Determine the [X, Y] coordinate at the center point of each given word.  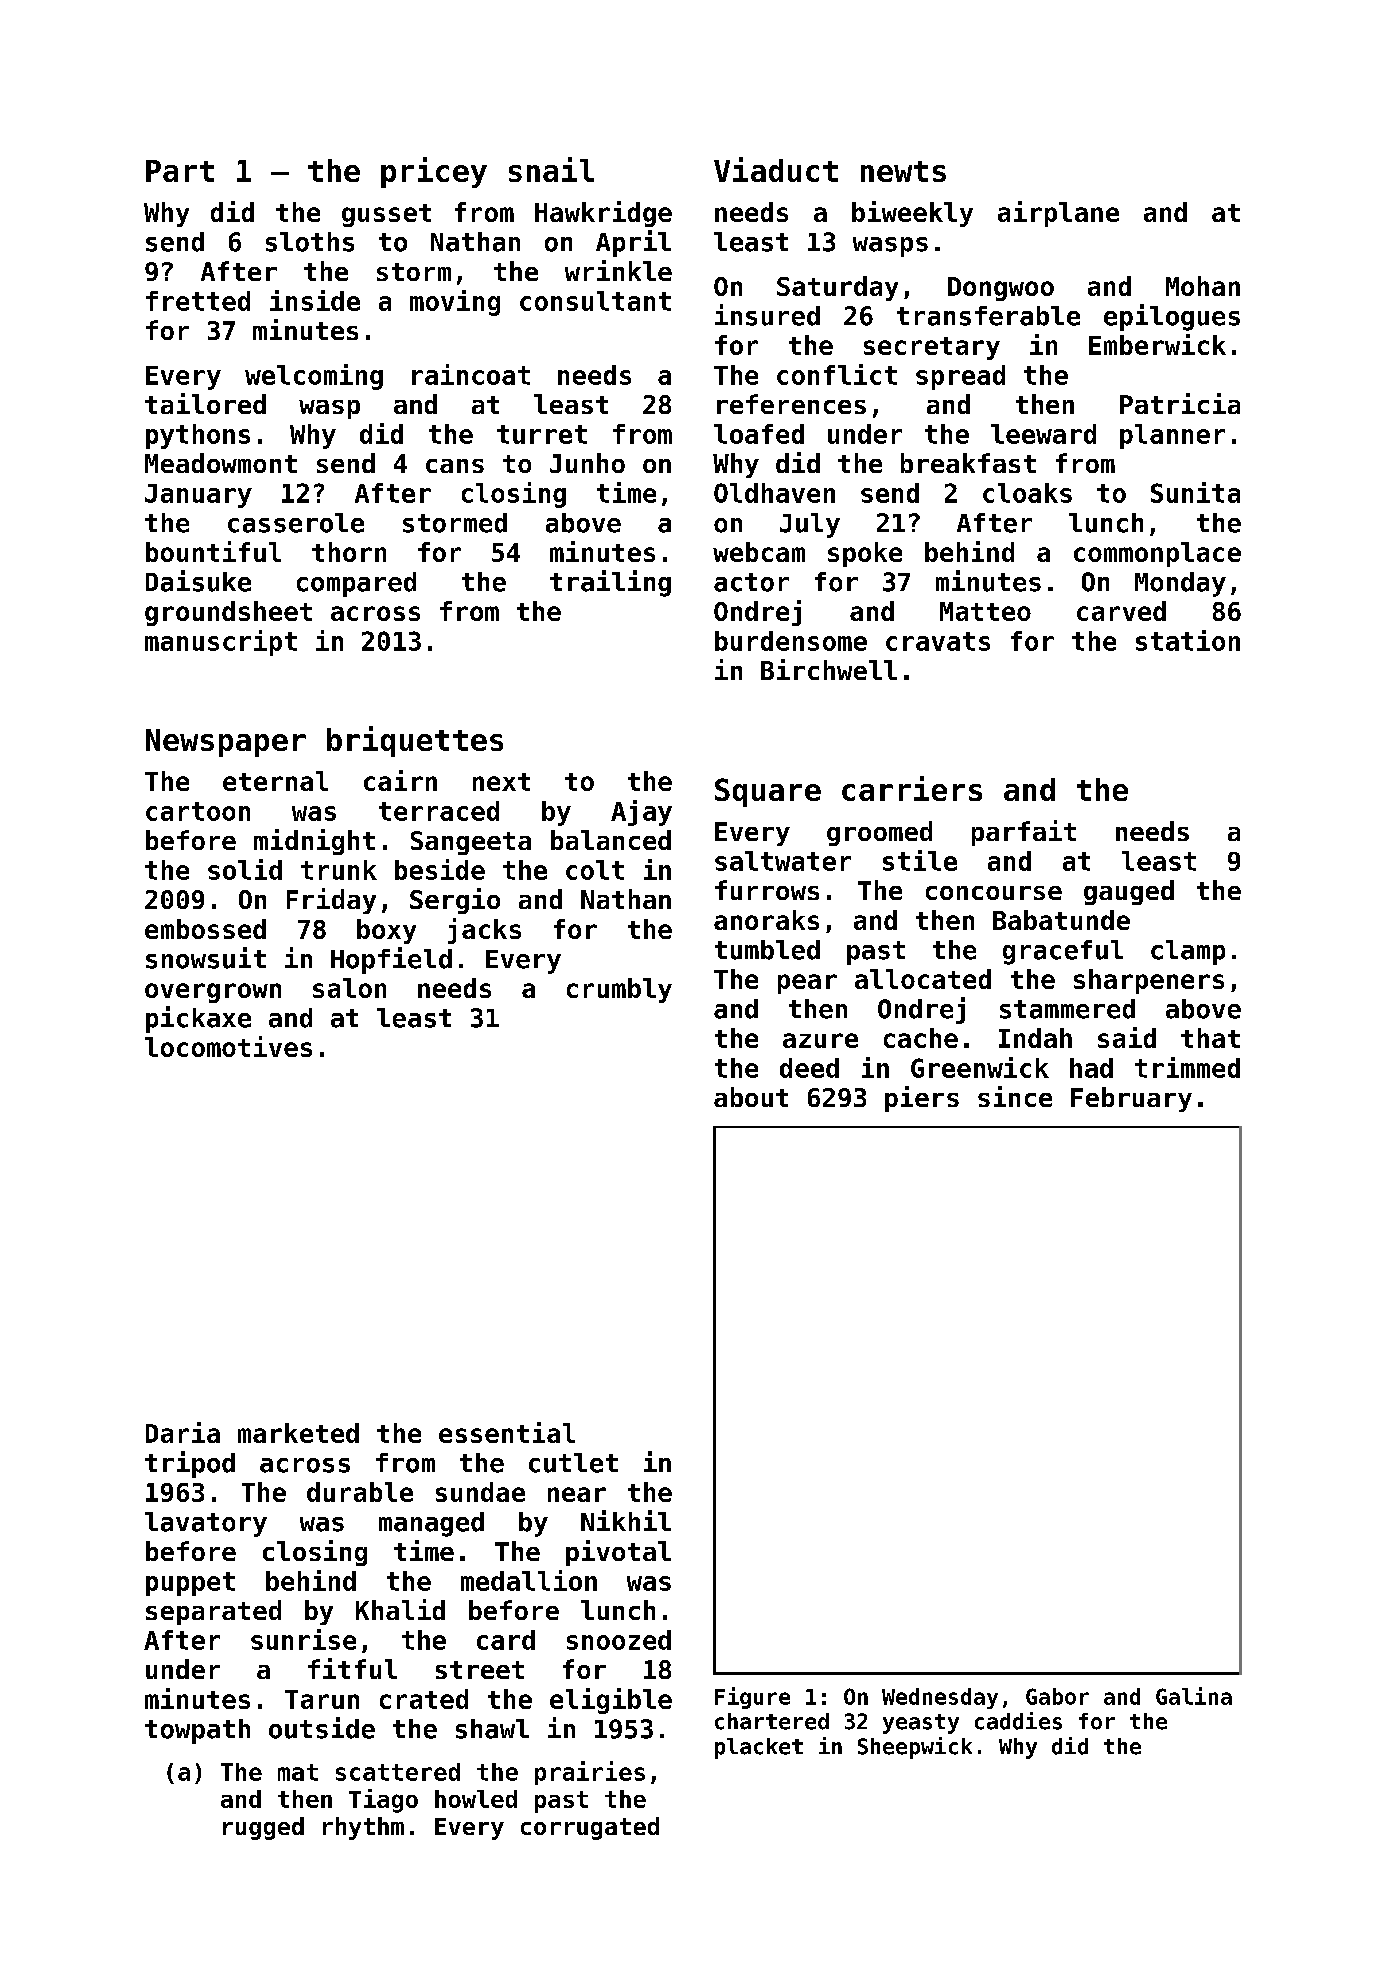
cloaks [1027, 493]
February [1131, 1099]
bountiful [213, 551]
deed [809, 1068]
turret [542, 434]
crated [424, 1699]
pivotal [618, 1553]
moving [455, 303]
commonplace [1157, 554]
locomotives [228, 1046]
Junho [587, 463]
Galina [1194, 1696]
